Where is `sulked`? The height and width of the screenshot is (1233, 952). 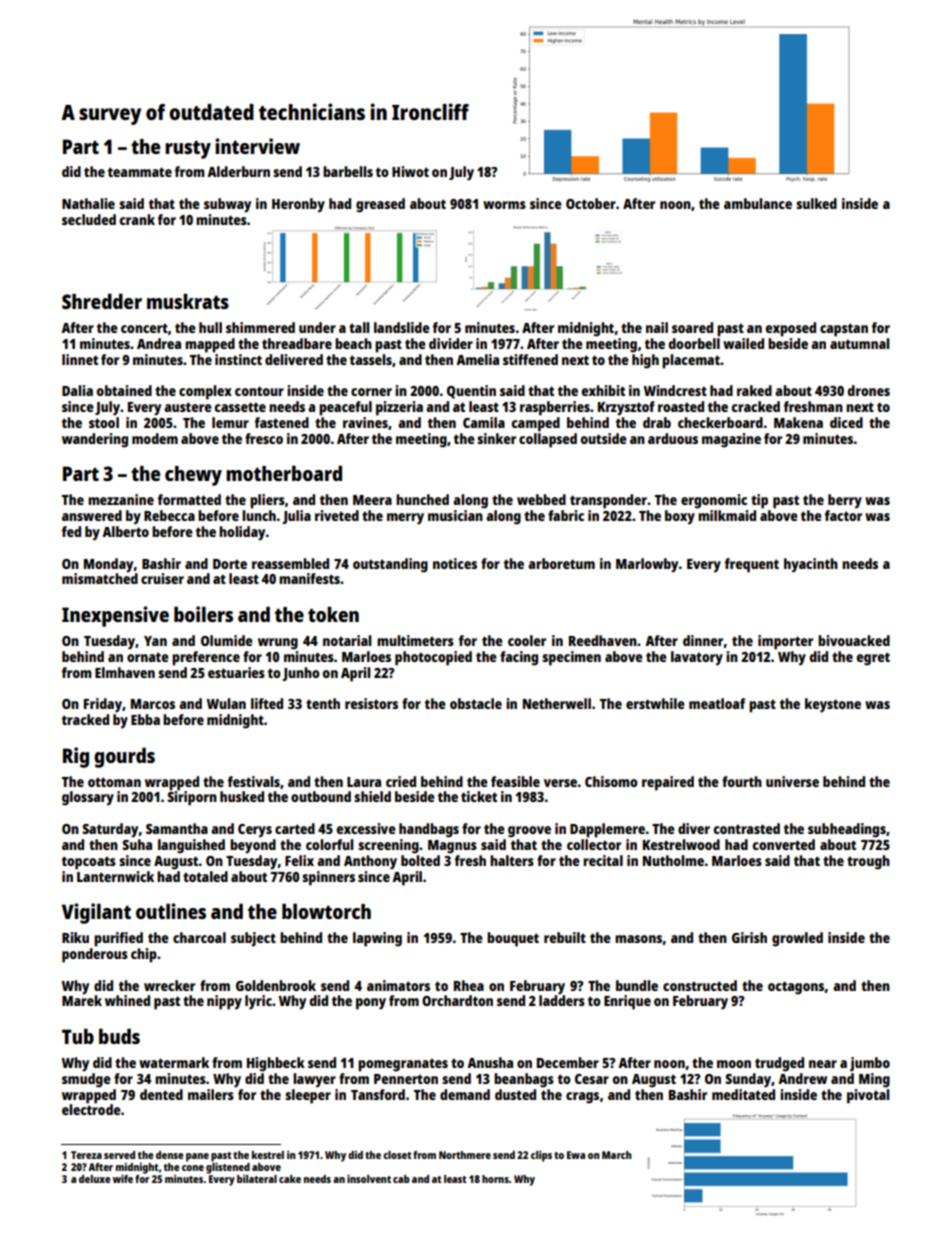
sulked is located at coordinates (816, 203).
